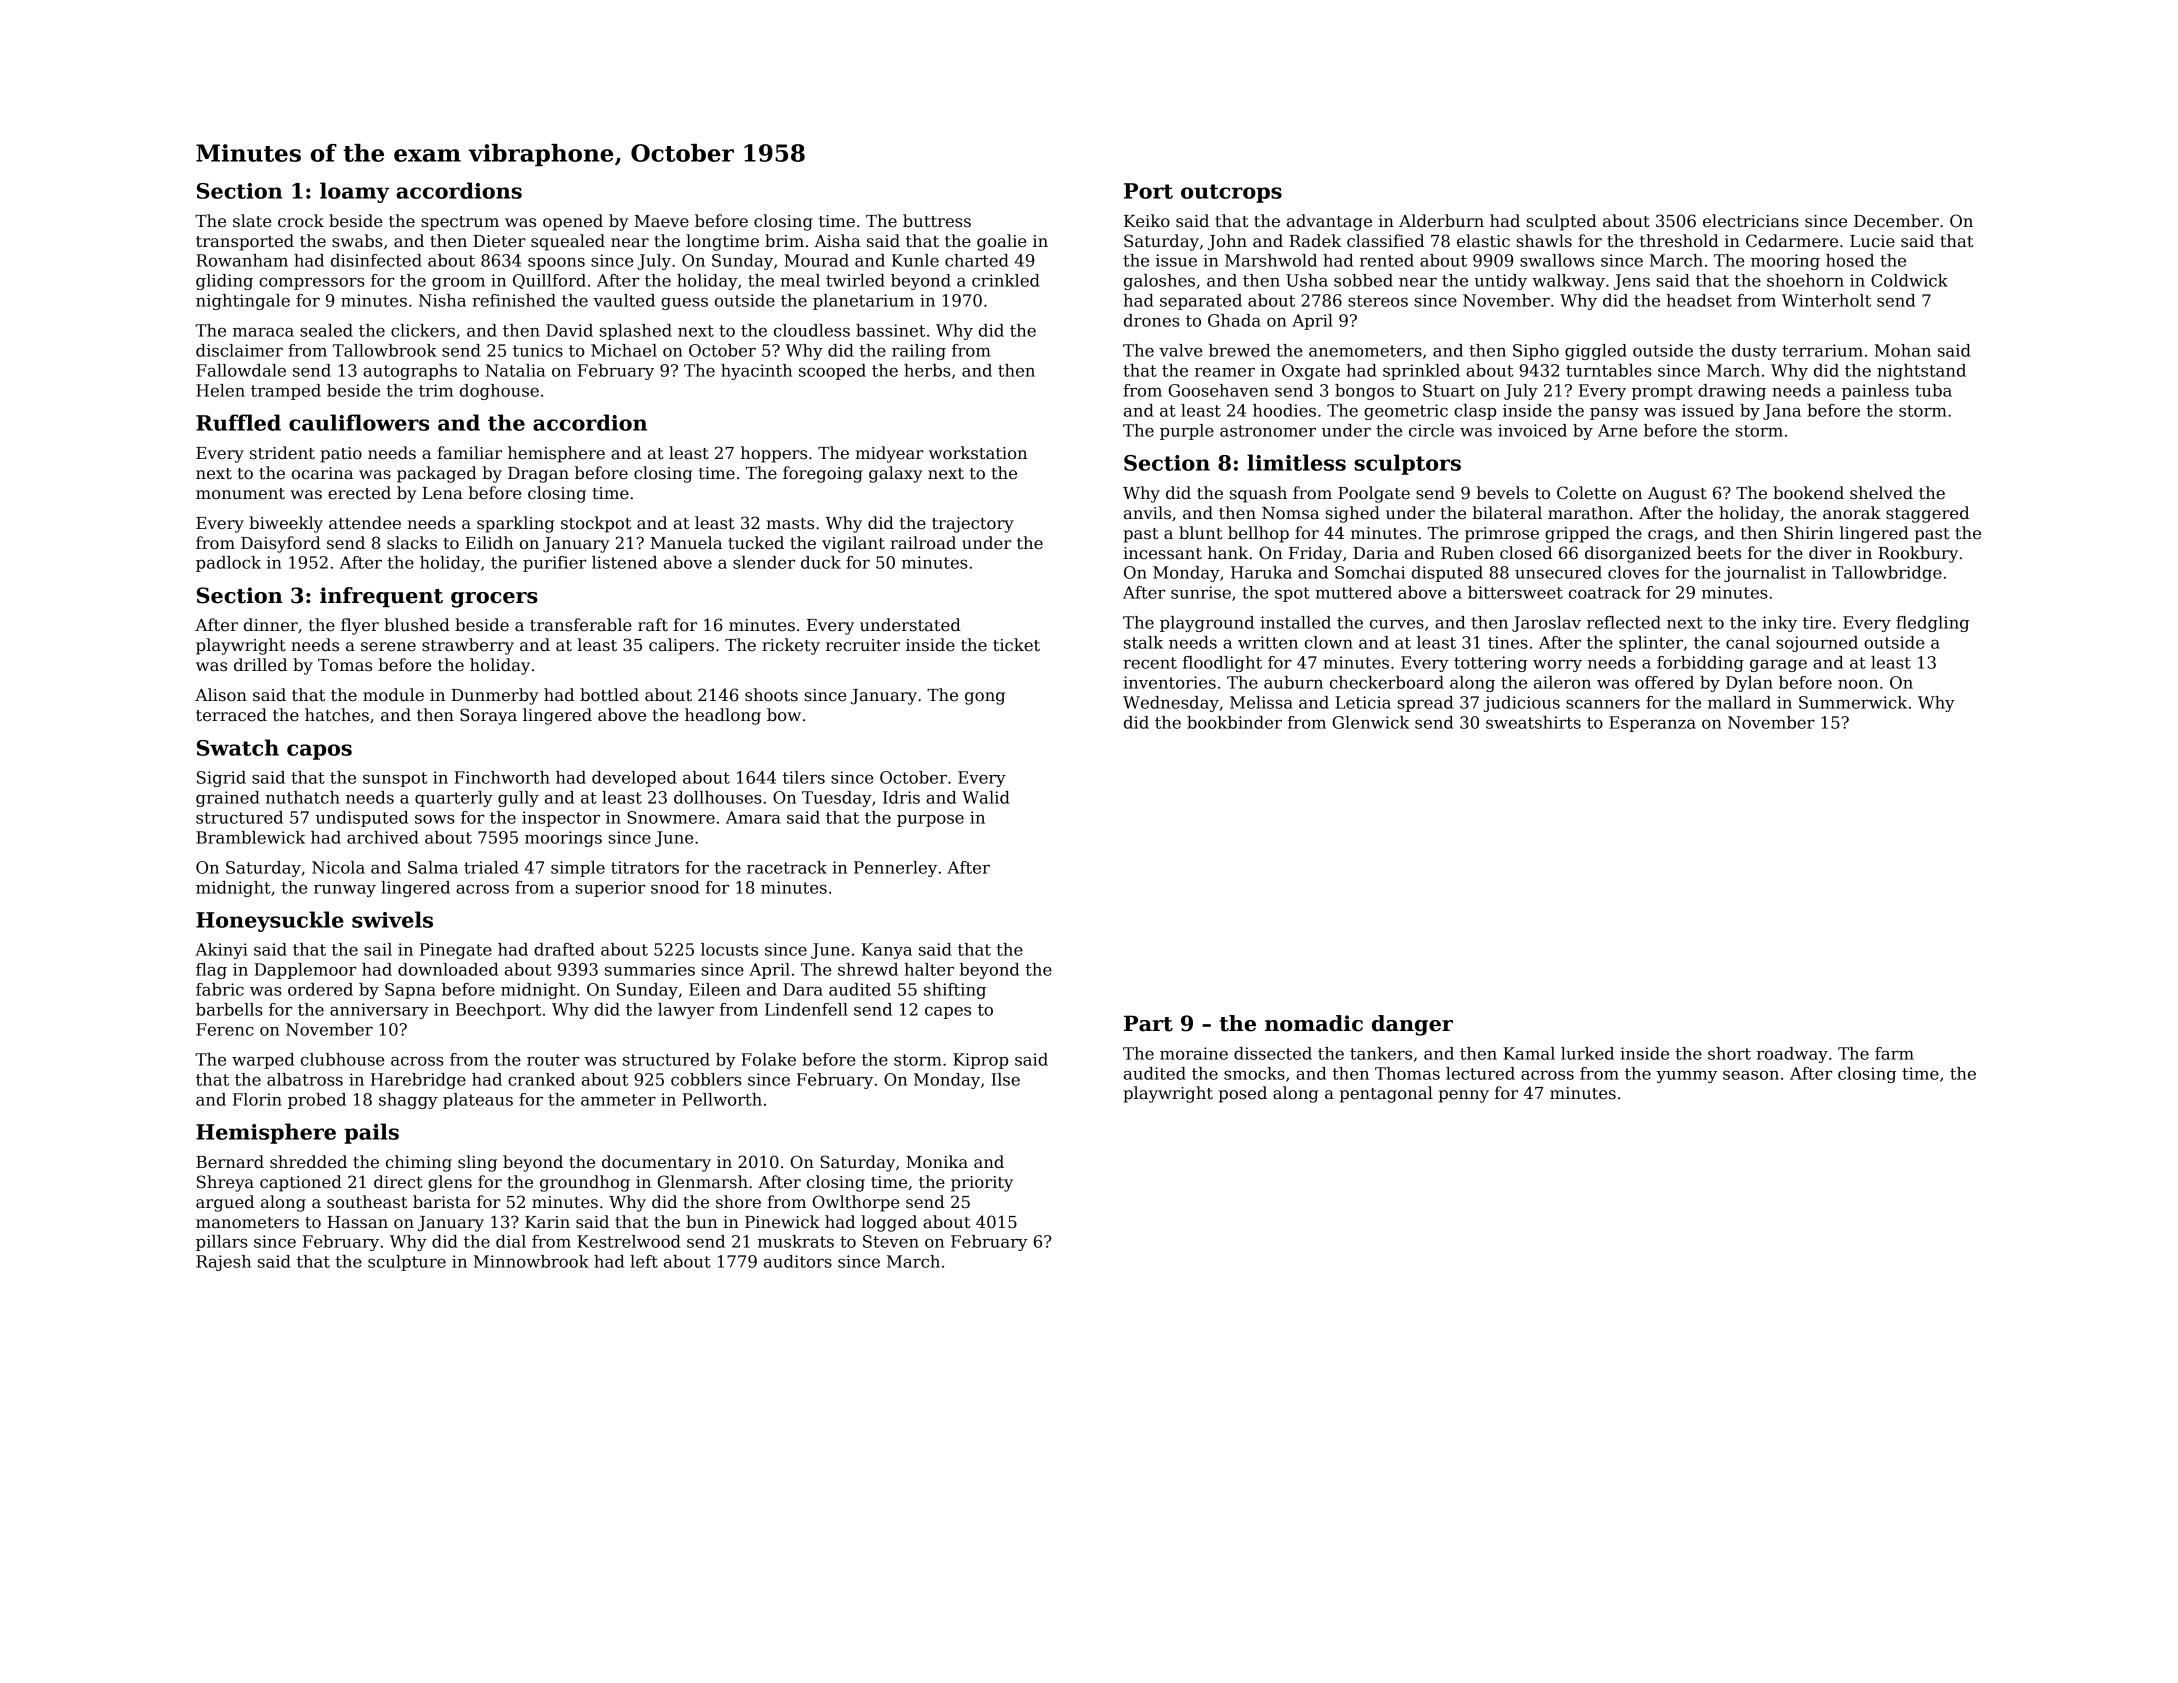 The width and height of the image is (2178, 1683). I want to click on dinner, so click(271, 625).
